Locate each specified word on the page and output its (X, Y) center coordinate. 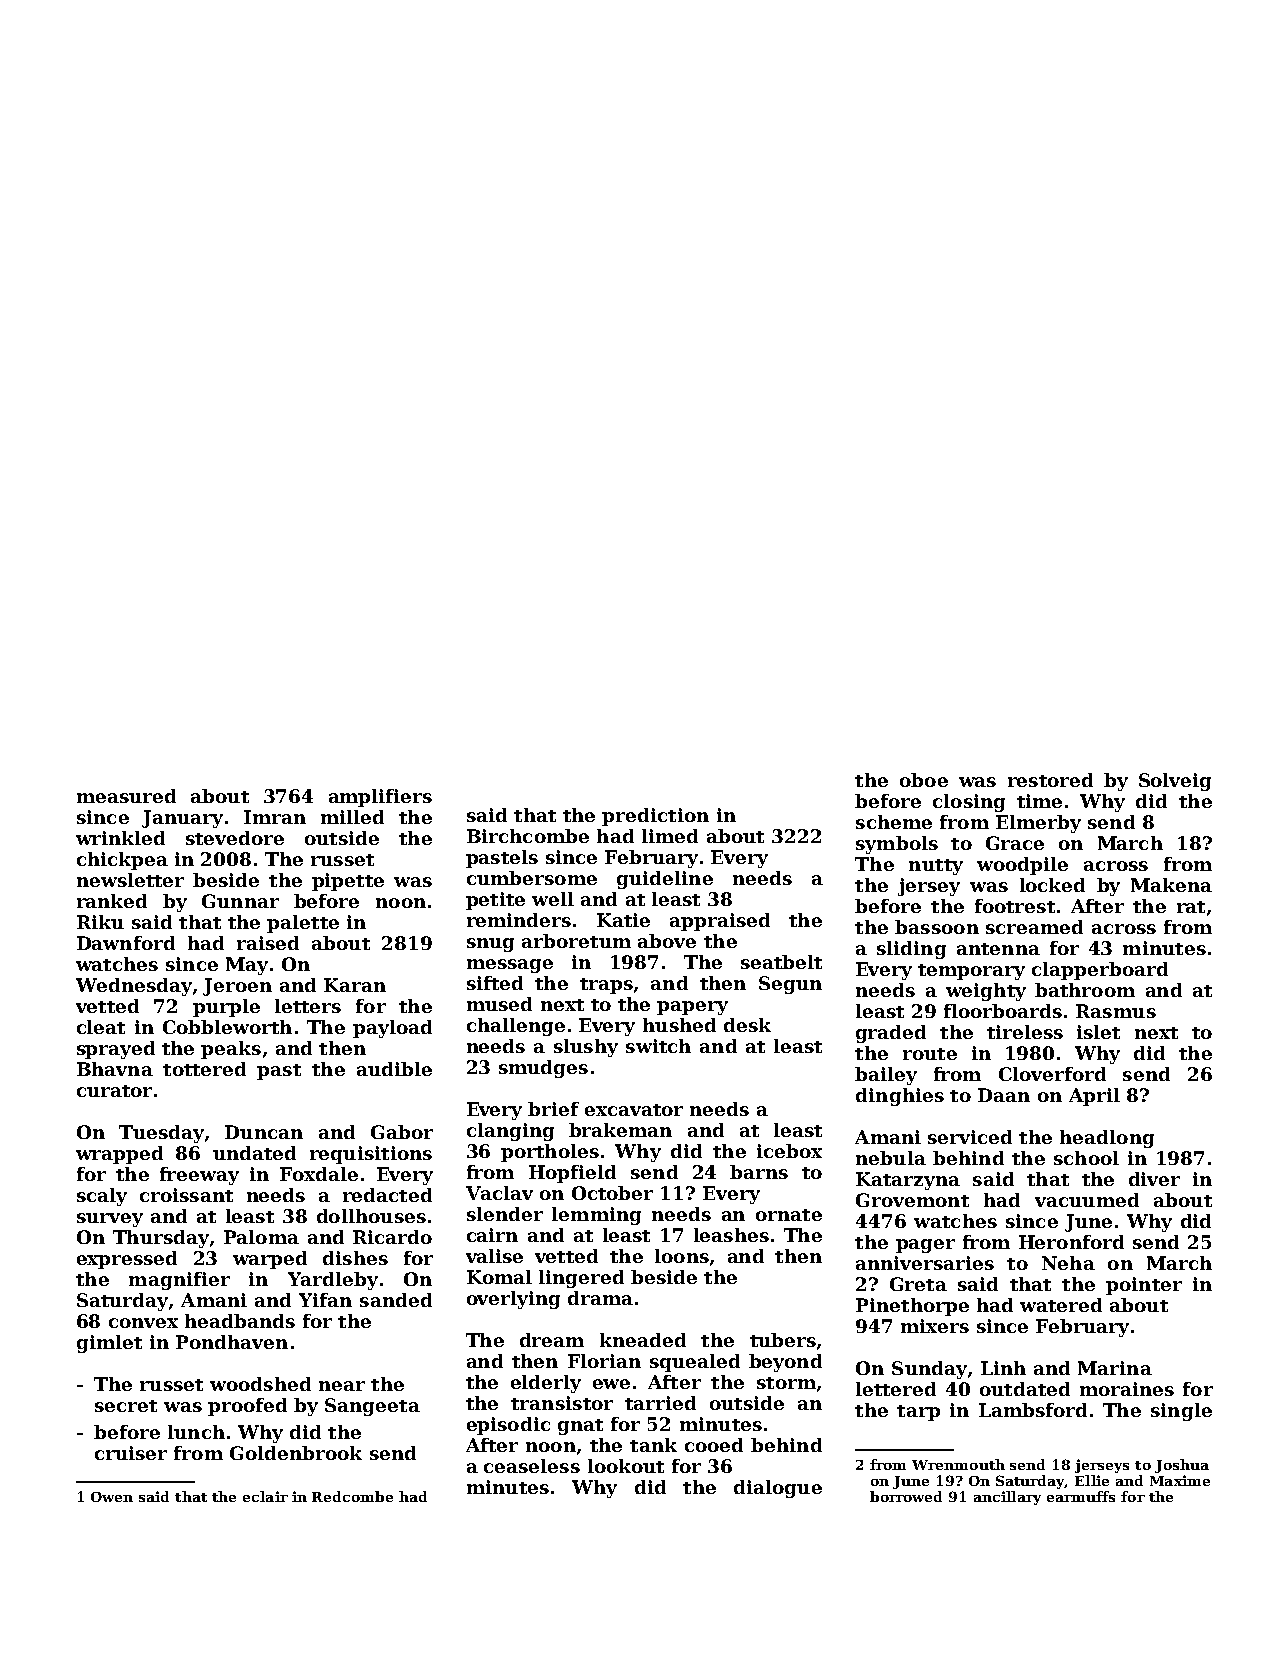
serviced (970, 1137)
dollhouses (371, 1216)
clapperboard (1100, 971)
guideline (665, 880)
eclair (265, 1496)
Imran (275, 817)
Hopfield (572, 1174)
